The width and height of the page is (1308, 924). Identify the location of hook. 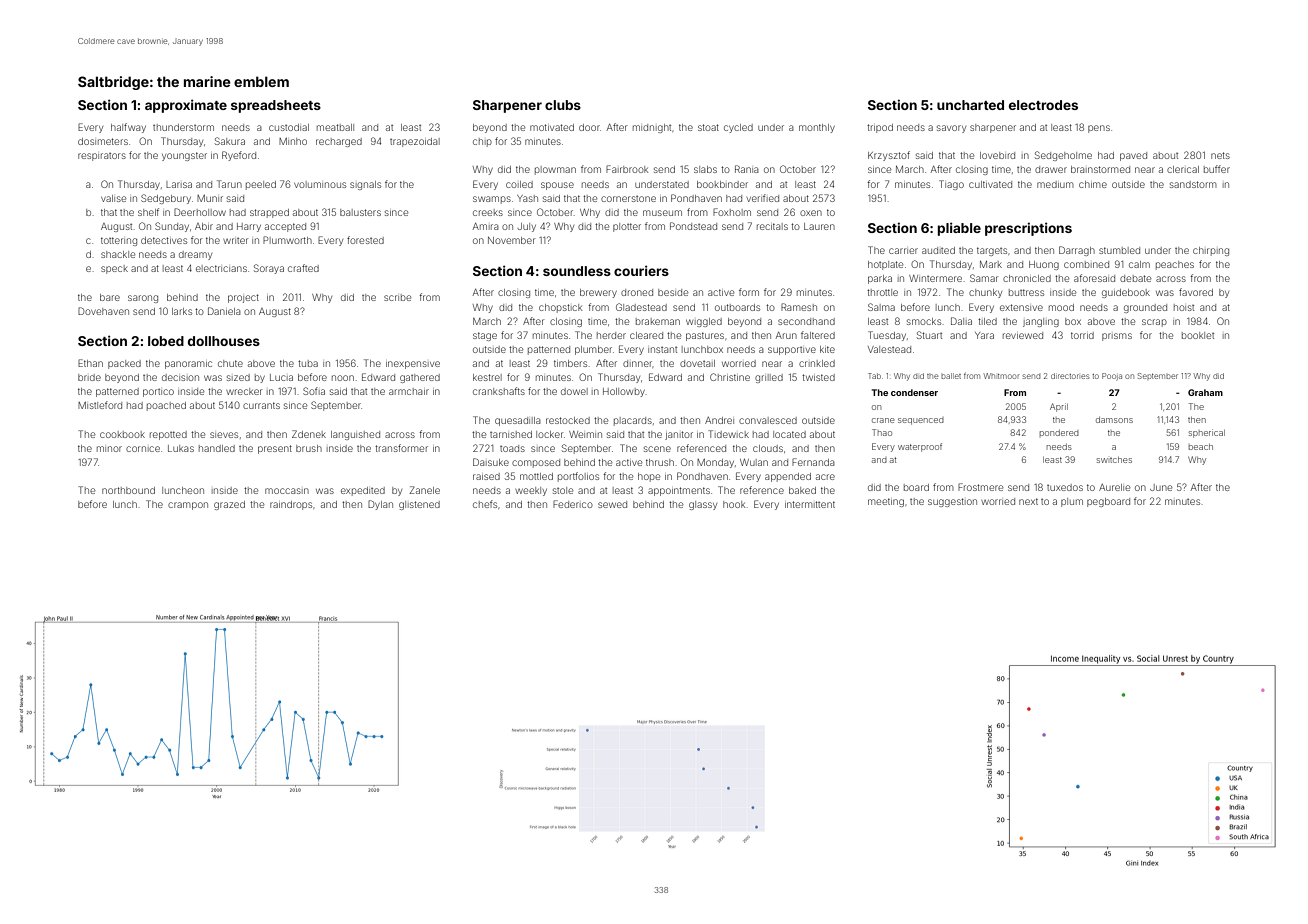
(734, 504).
